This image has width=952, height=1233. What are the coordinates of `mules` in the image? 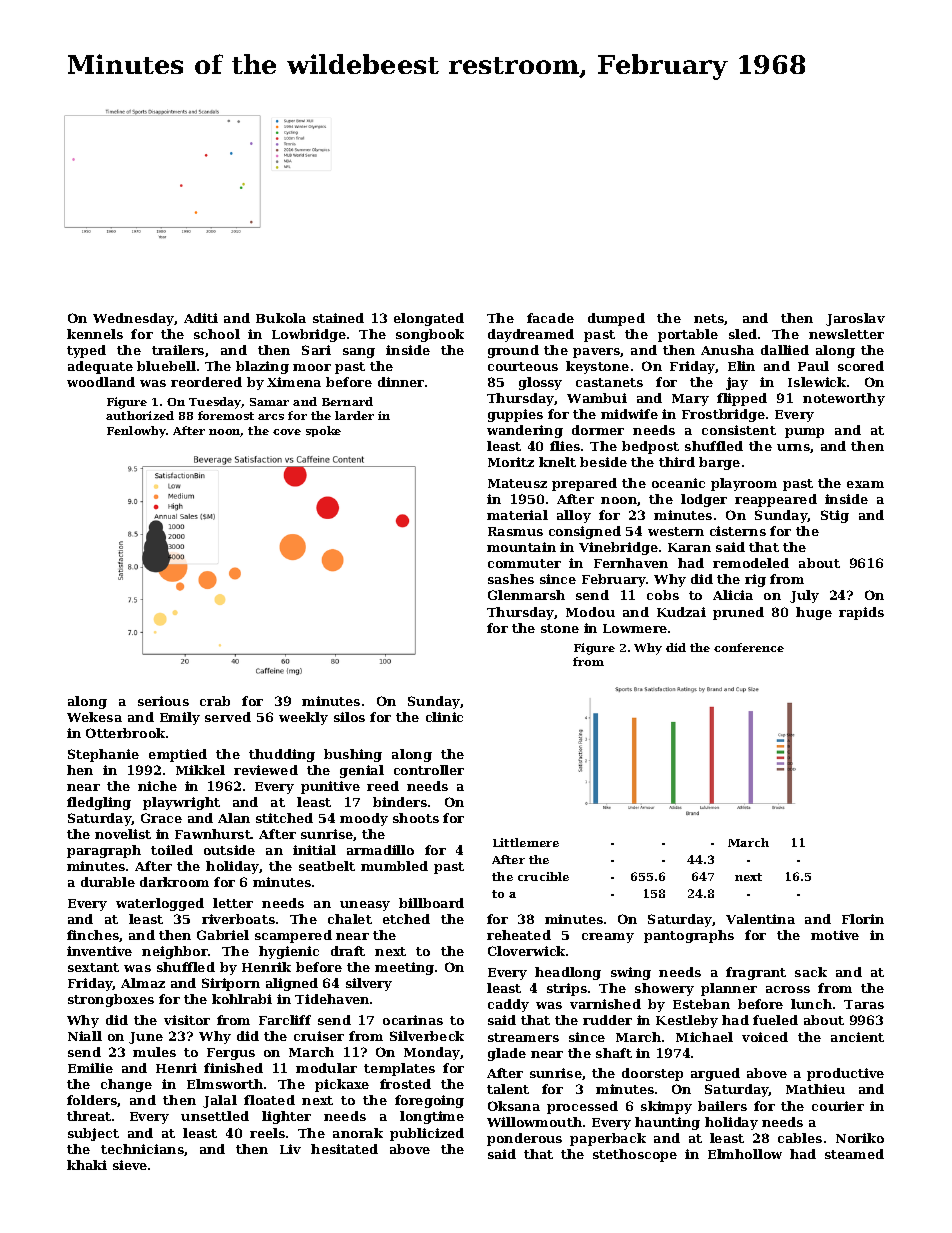 It's located at (154, 1052).
